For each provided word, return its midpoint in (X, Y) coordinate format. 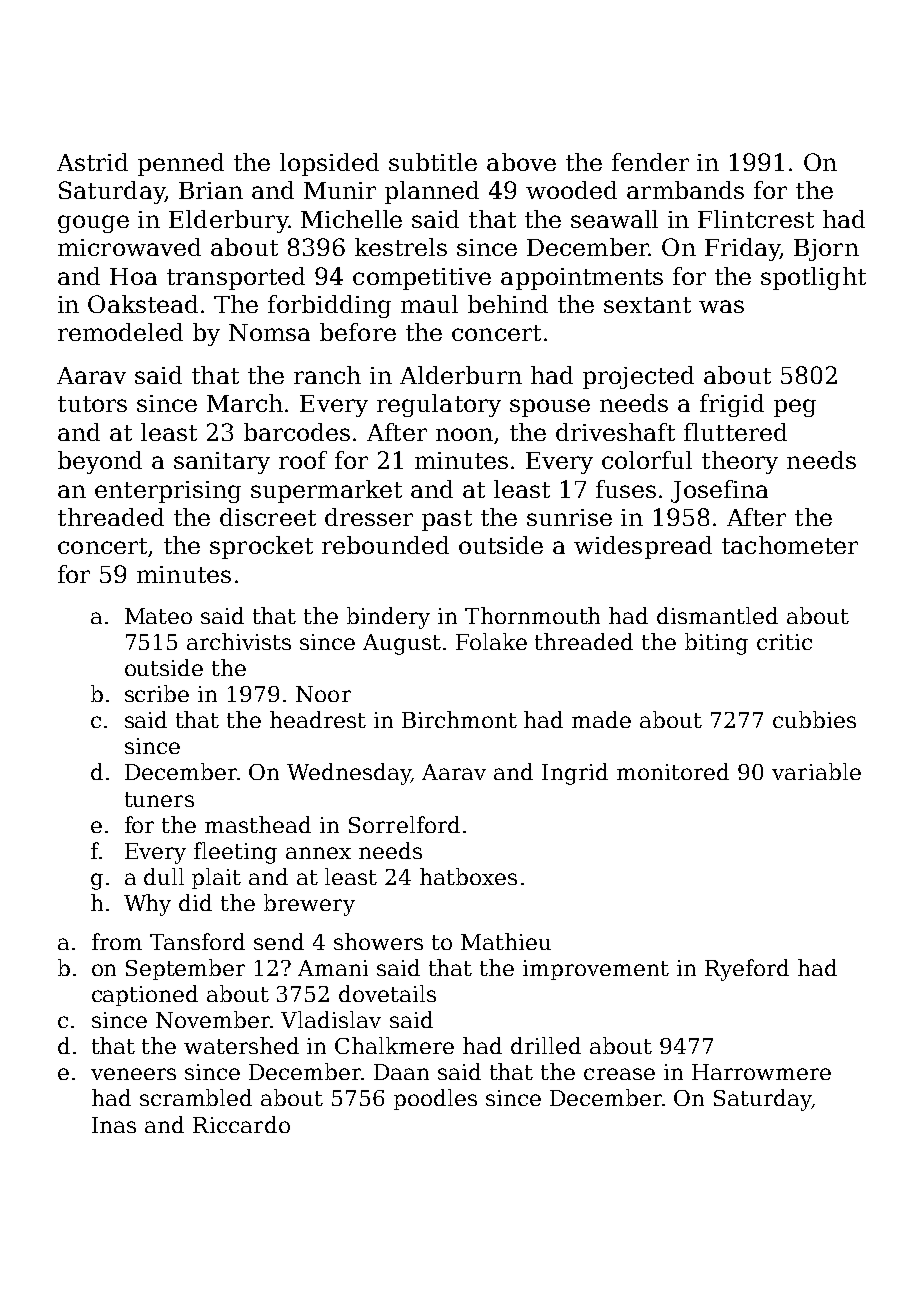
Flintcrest (756, 219)
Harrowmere (761, 1072)
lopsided (329, 164)
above (521, 162)
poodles (435, 1099)
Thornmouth (532, 615)
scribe (157, 693)
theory (740, 462)
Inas (114, 1125)
